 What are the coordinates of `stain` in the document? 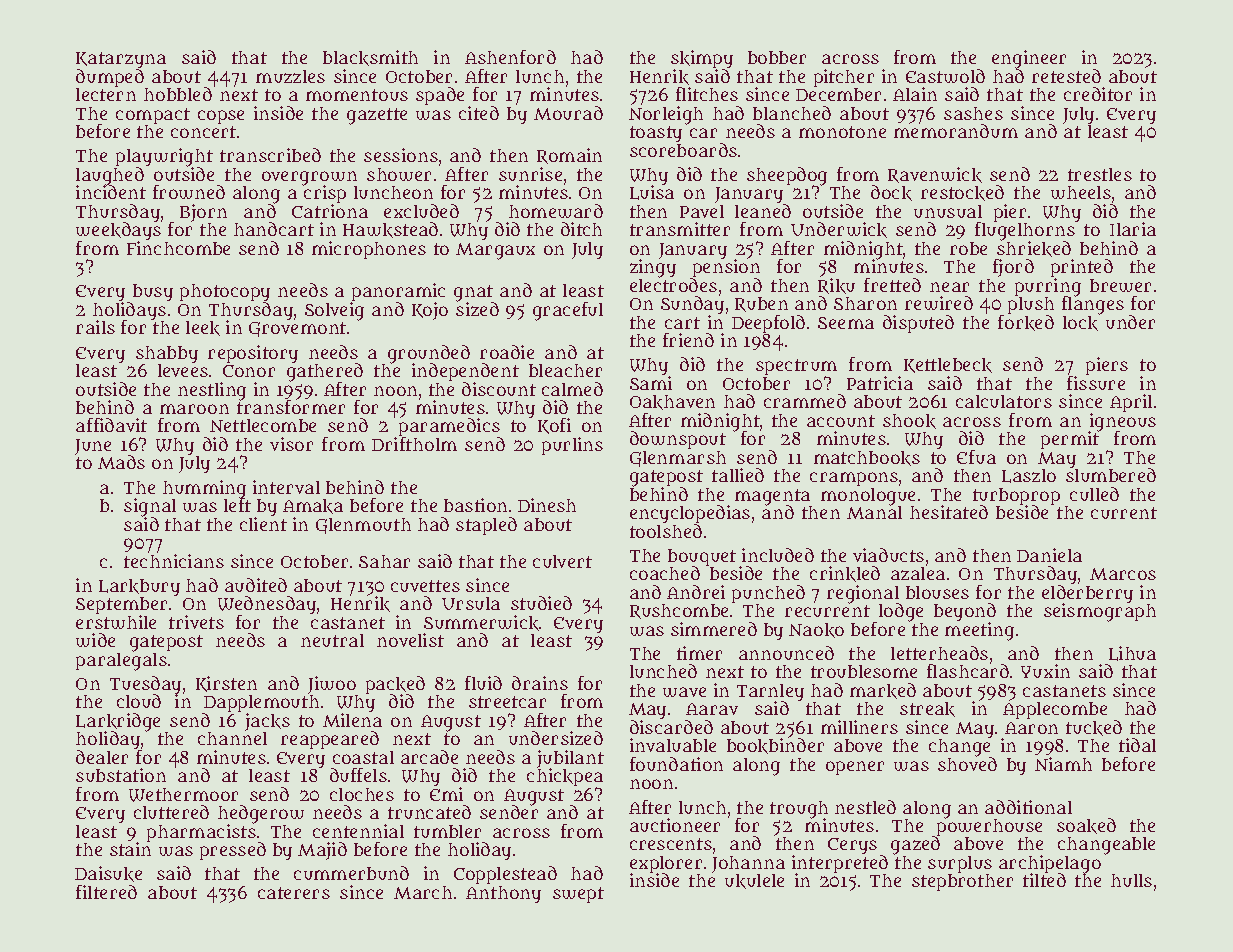 It's located at (130, 849).
